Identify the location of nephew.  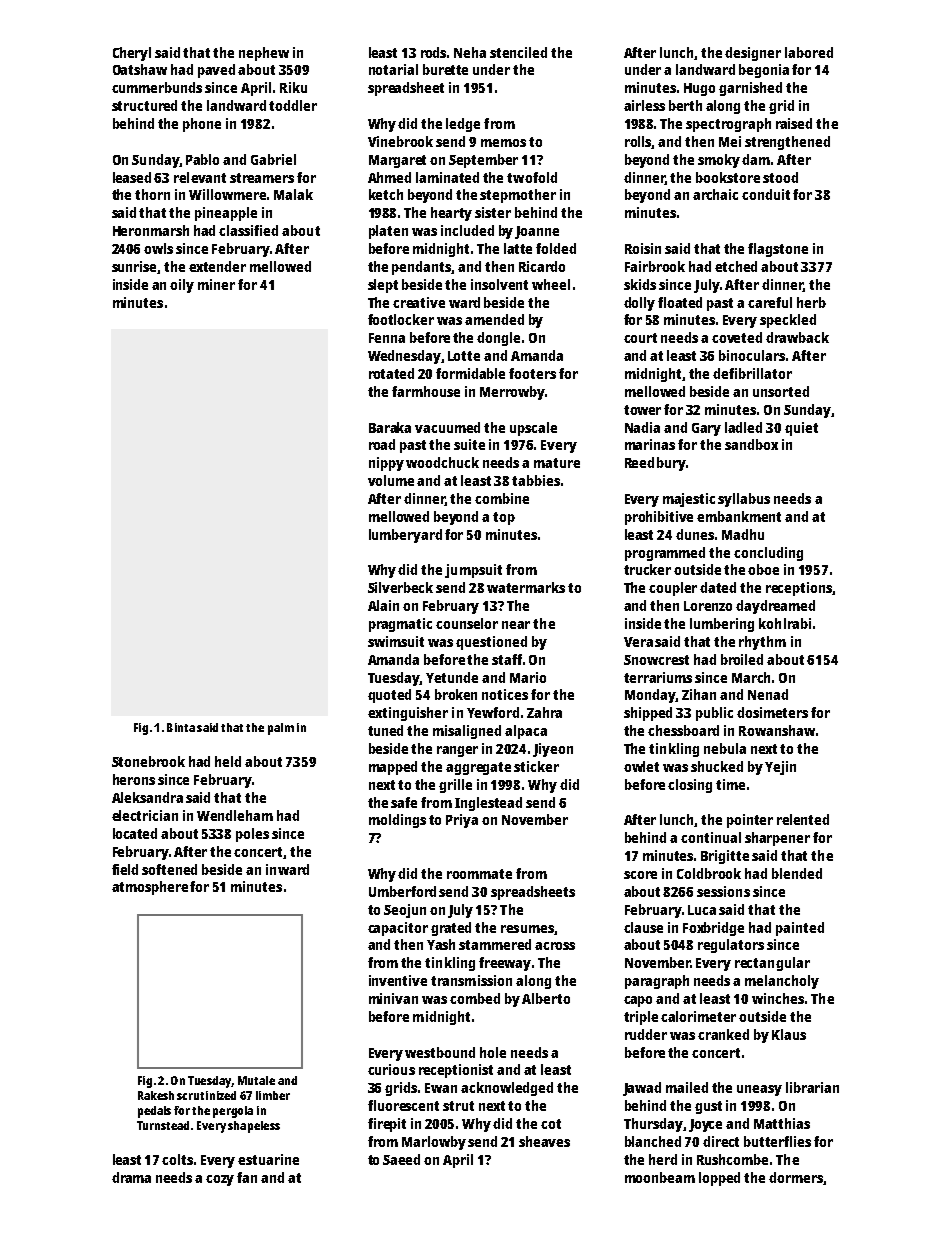
(264, 54).
